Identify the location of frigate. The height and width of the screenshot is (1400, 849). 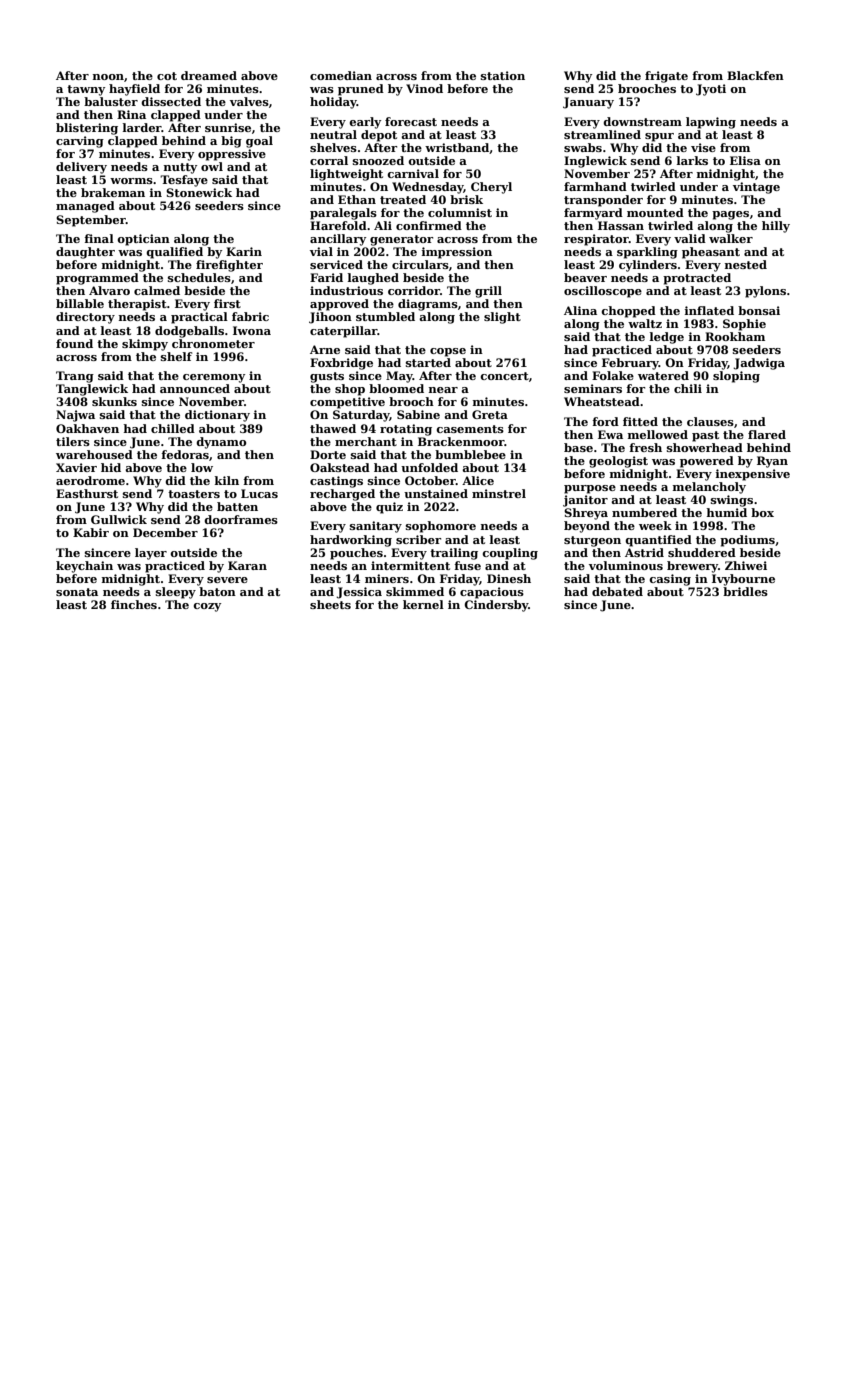
(666, 77).
